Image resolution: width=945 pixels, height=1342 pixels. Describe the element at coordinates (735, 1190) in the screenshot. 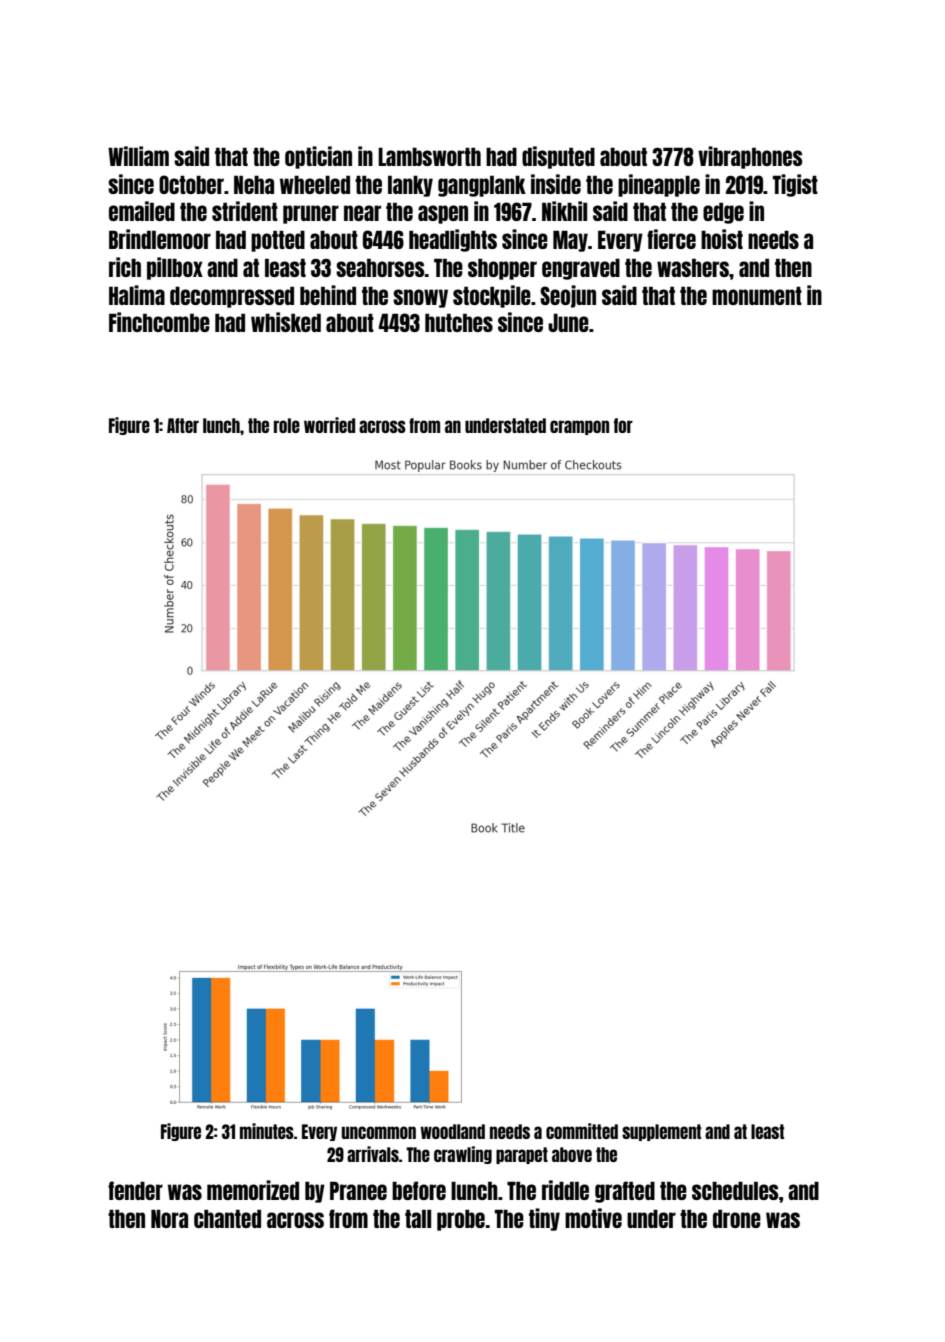

I see `schedules` at that location.
